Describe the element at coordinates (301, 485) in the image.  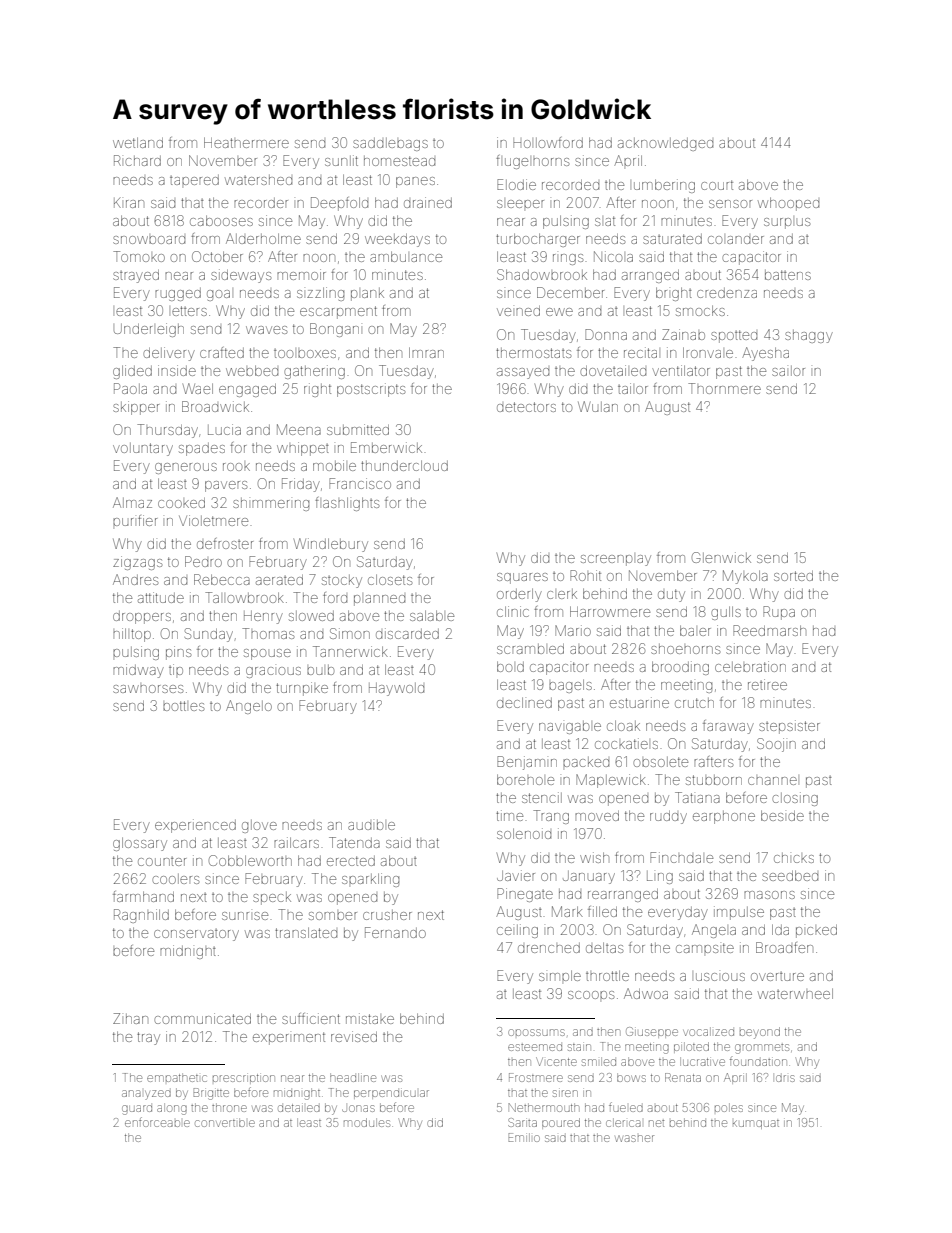
I see `Friday` at that location.
